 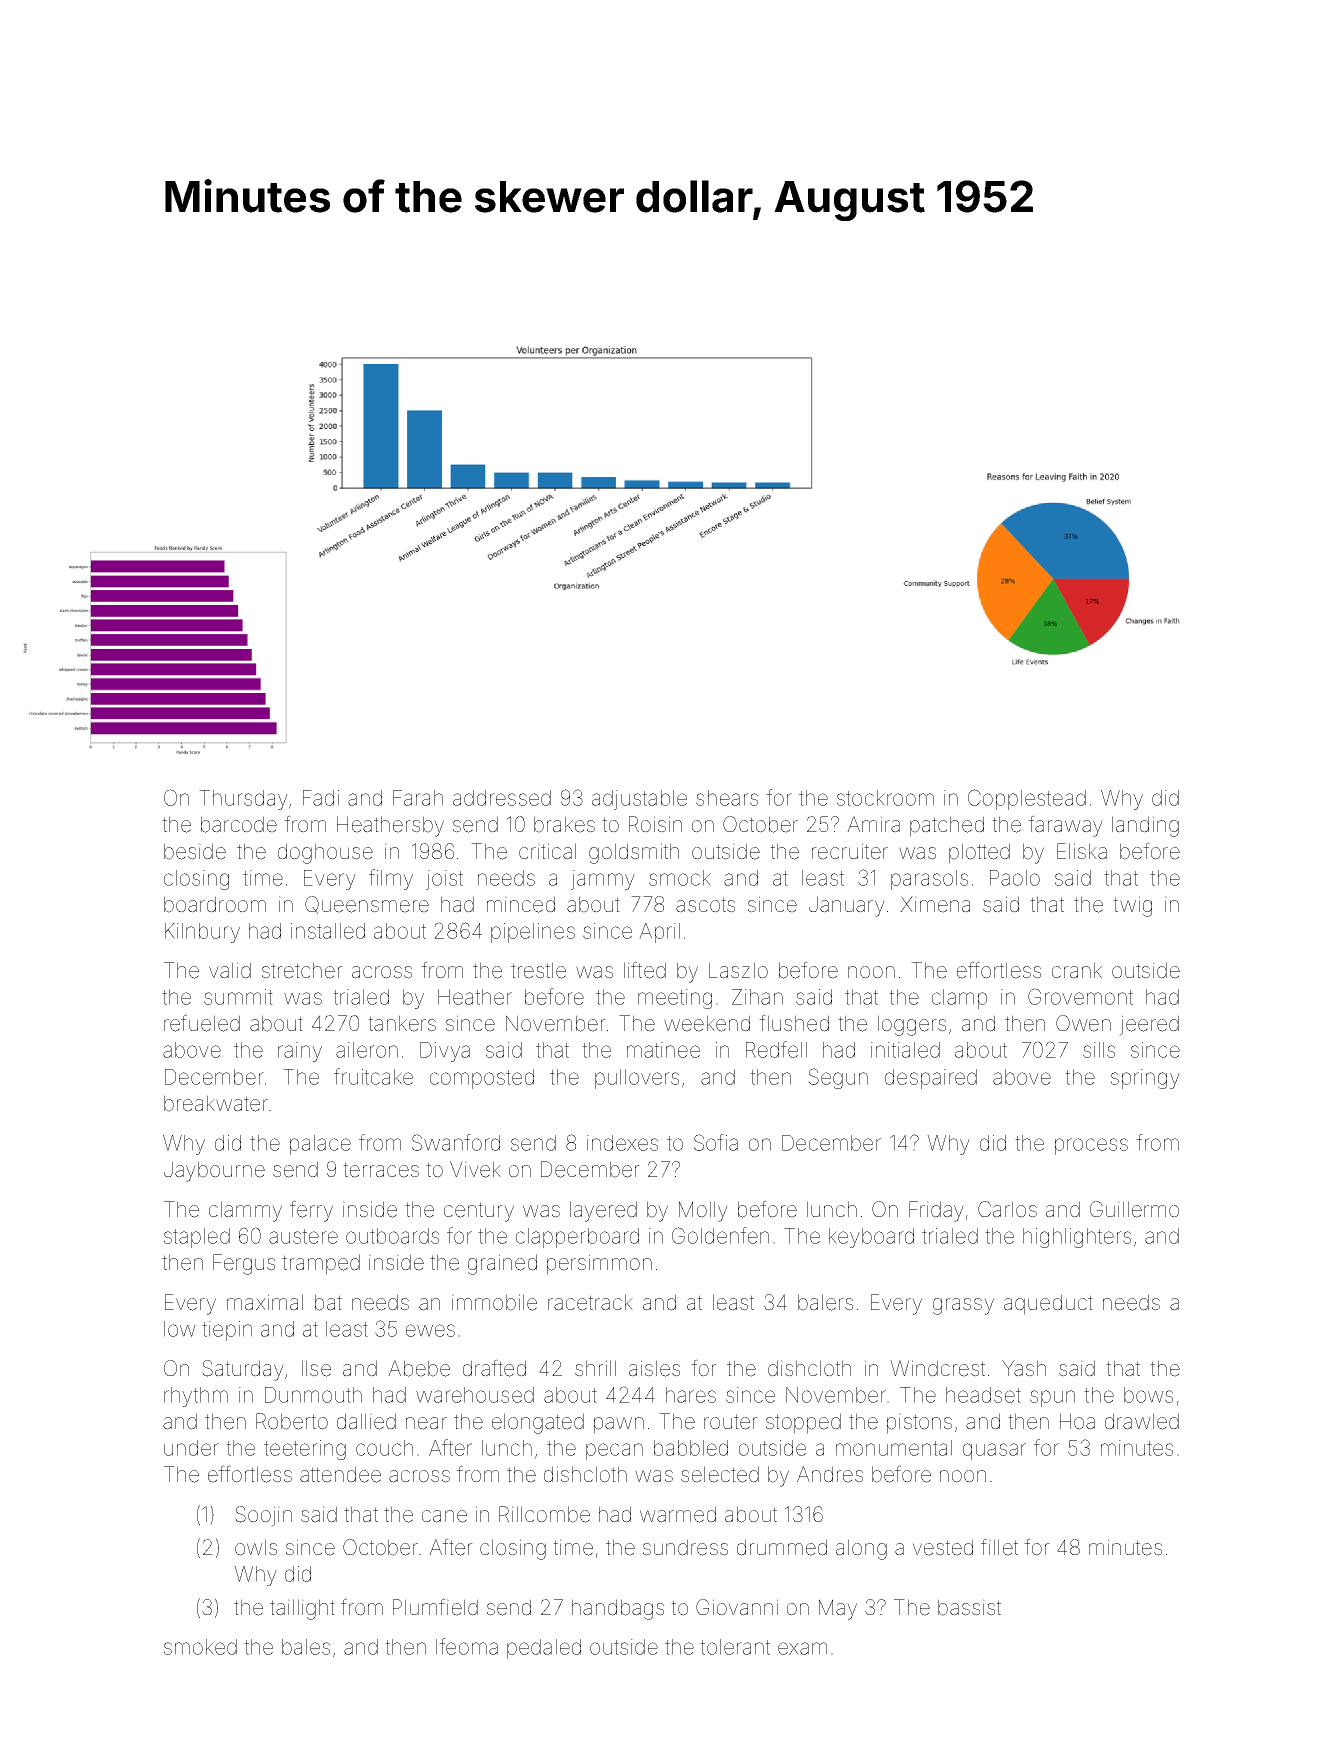 What do you see at coordinates (825, 1302) in the screenshot?
I see `balers` at bounding box center [825, 1302].
